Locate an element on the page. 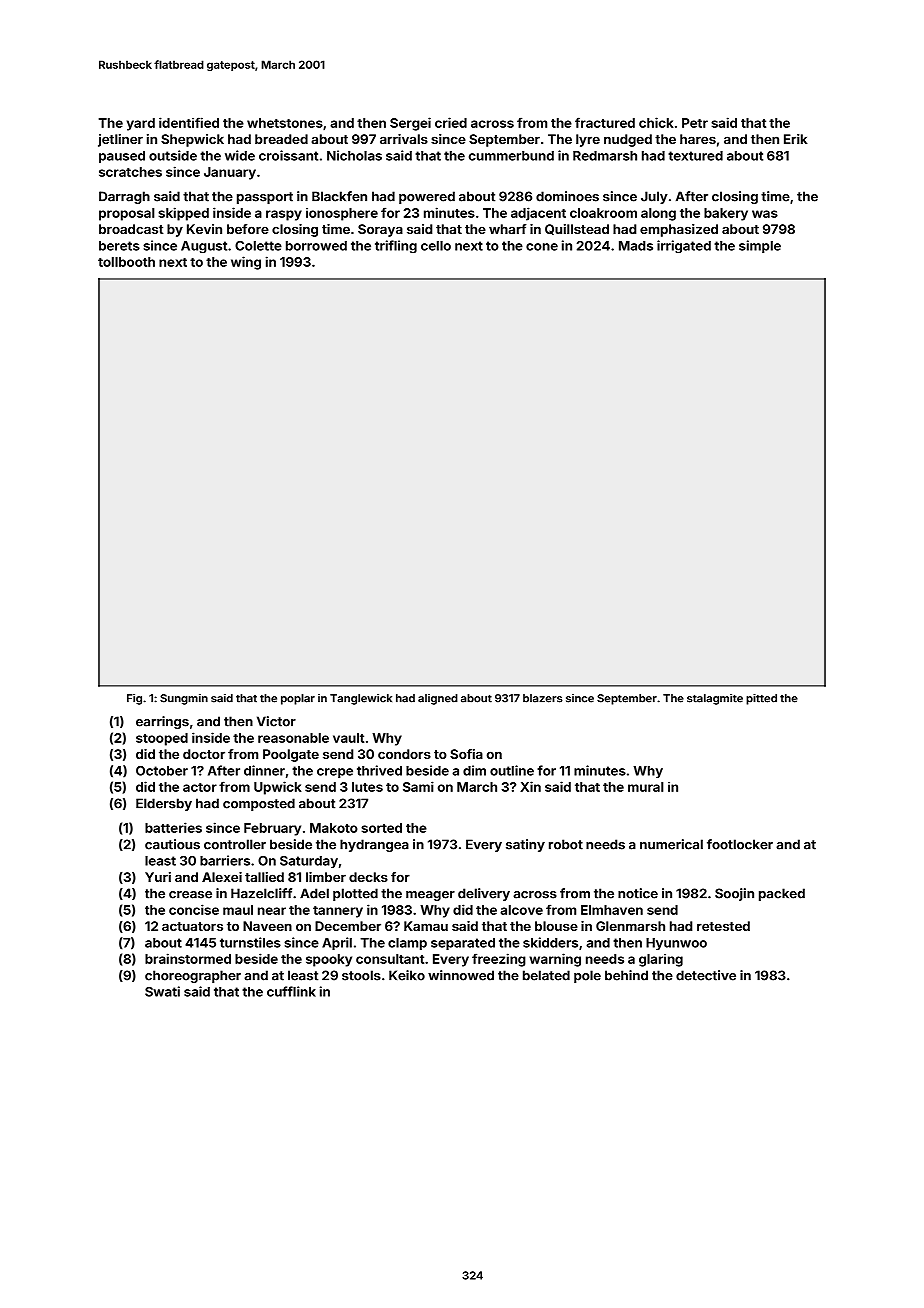 The height and width of the document is (1308, 924). behind is located at coordinates (626, 975).
